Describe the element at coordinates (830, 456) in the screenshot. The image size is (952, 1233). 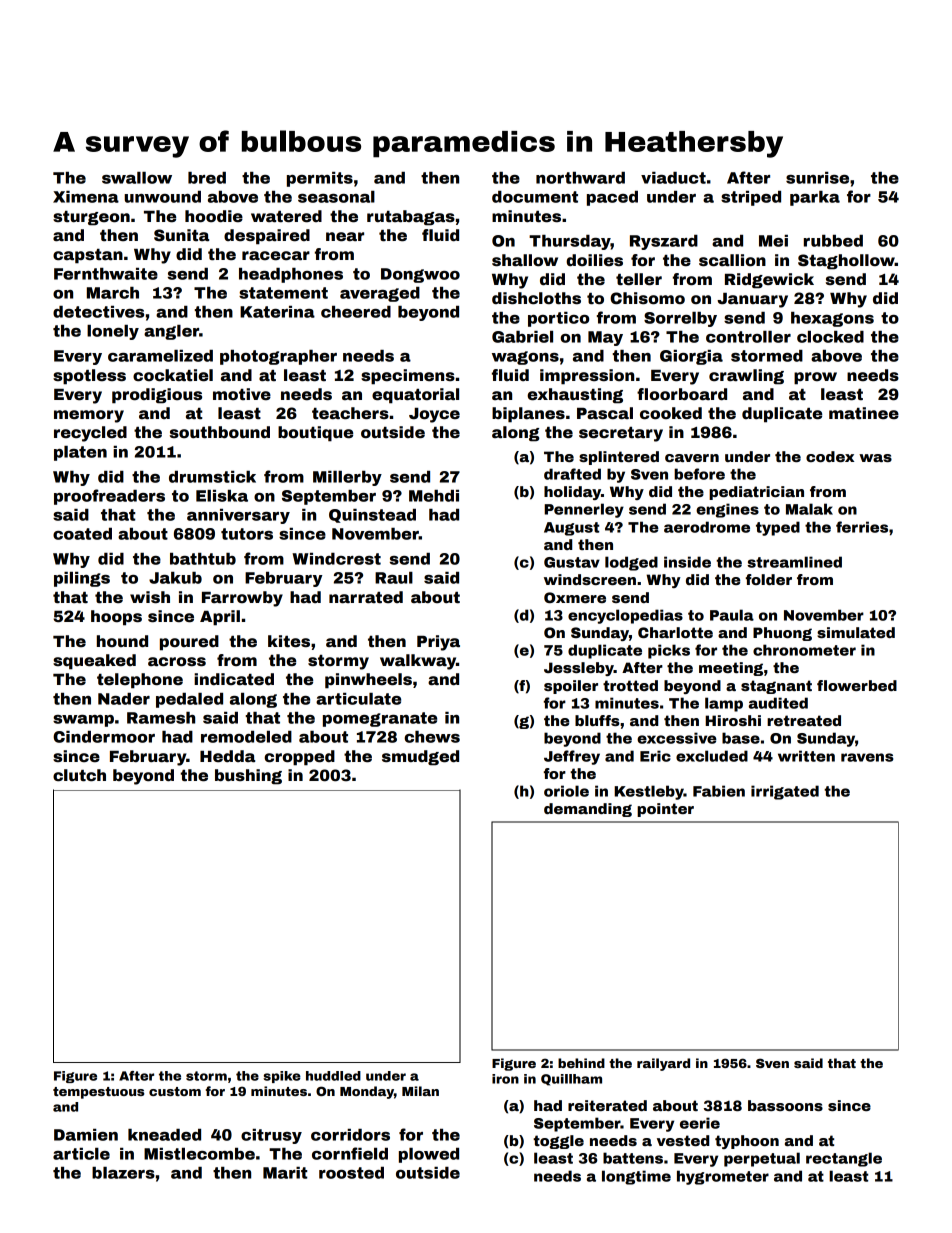
I see `codex` at that location.
